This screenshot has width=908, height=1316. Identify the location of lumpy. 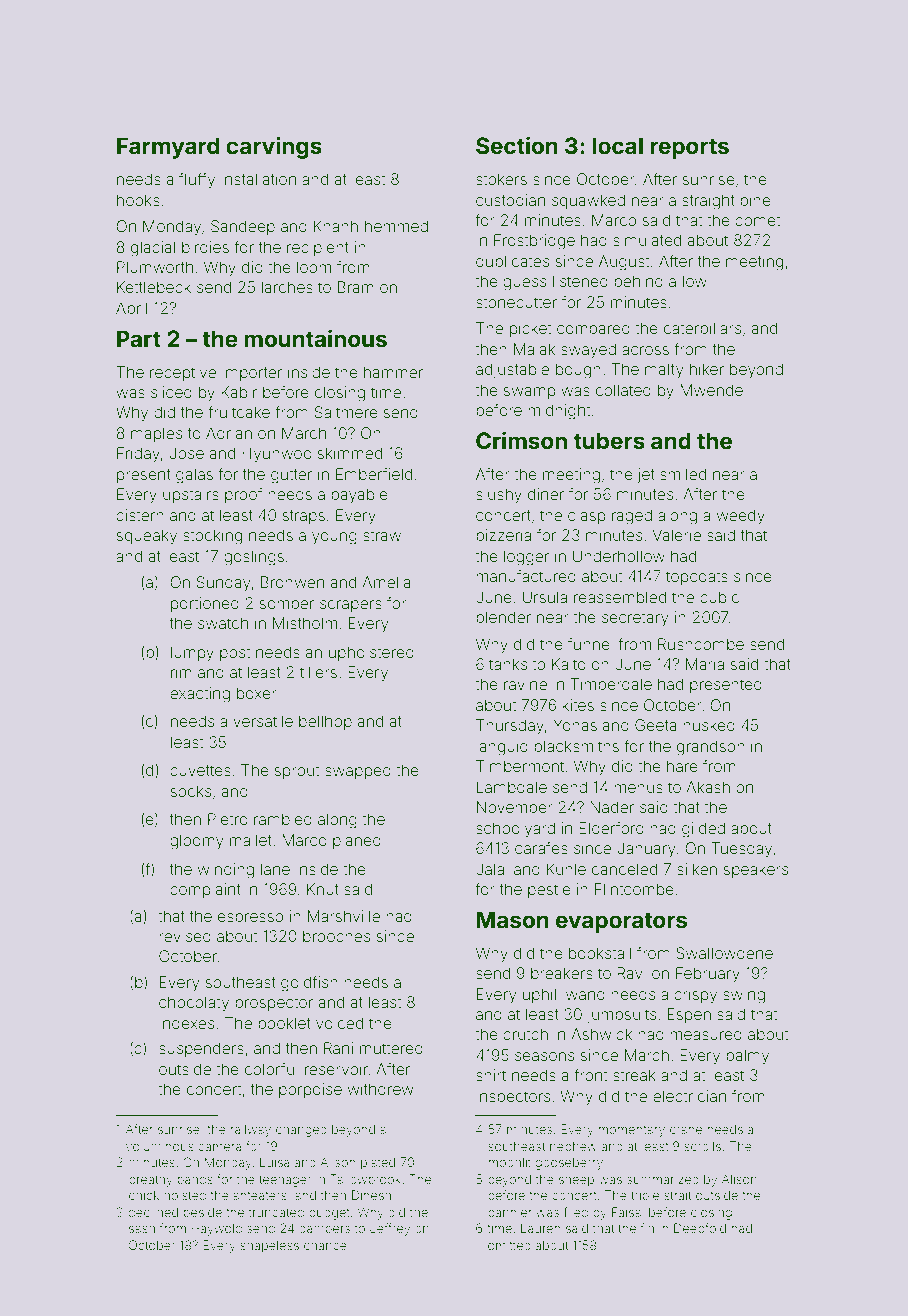
(192, 654).
